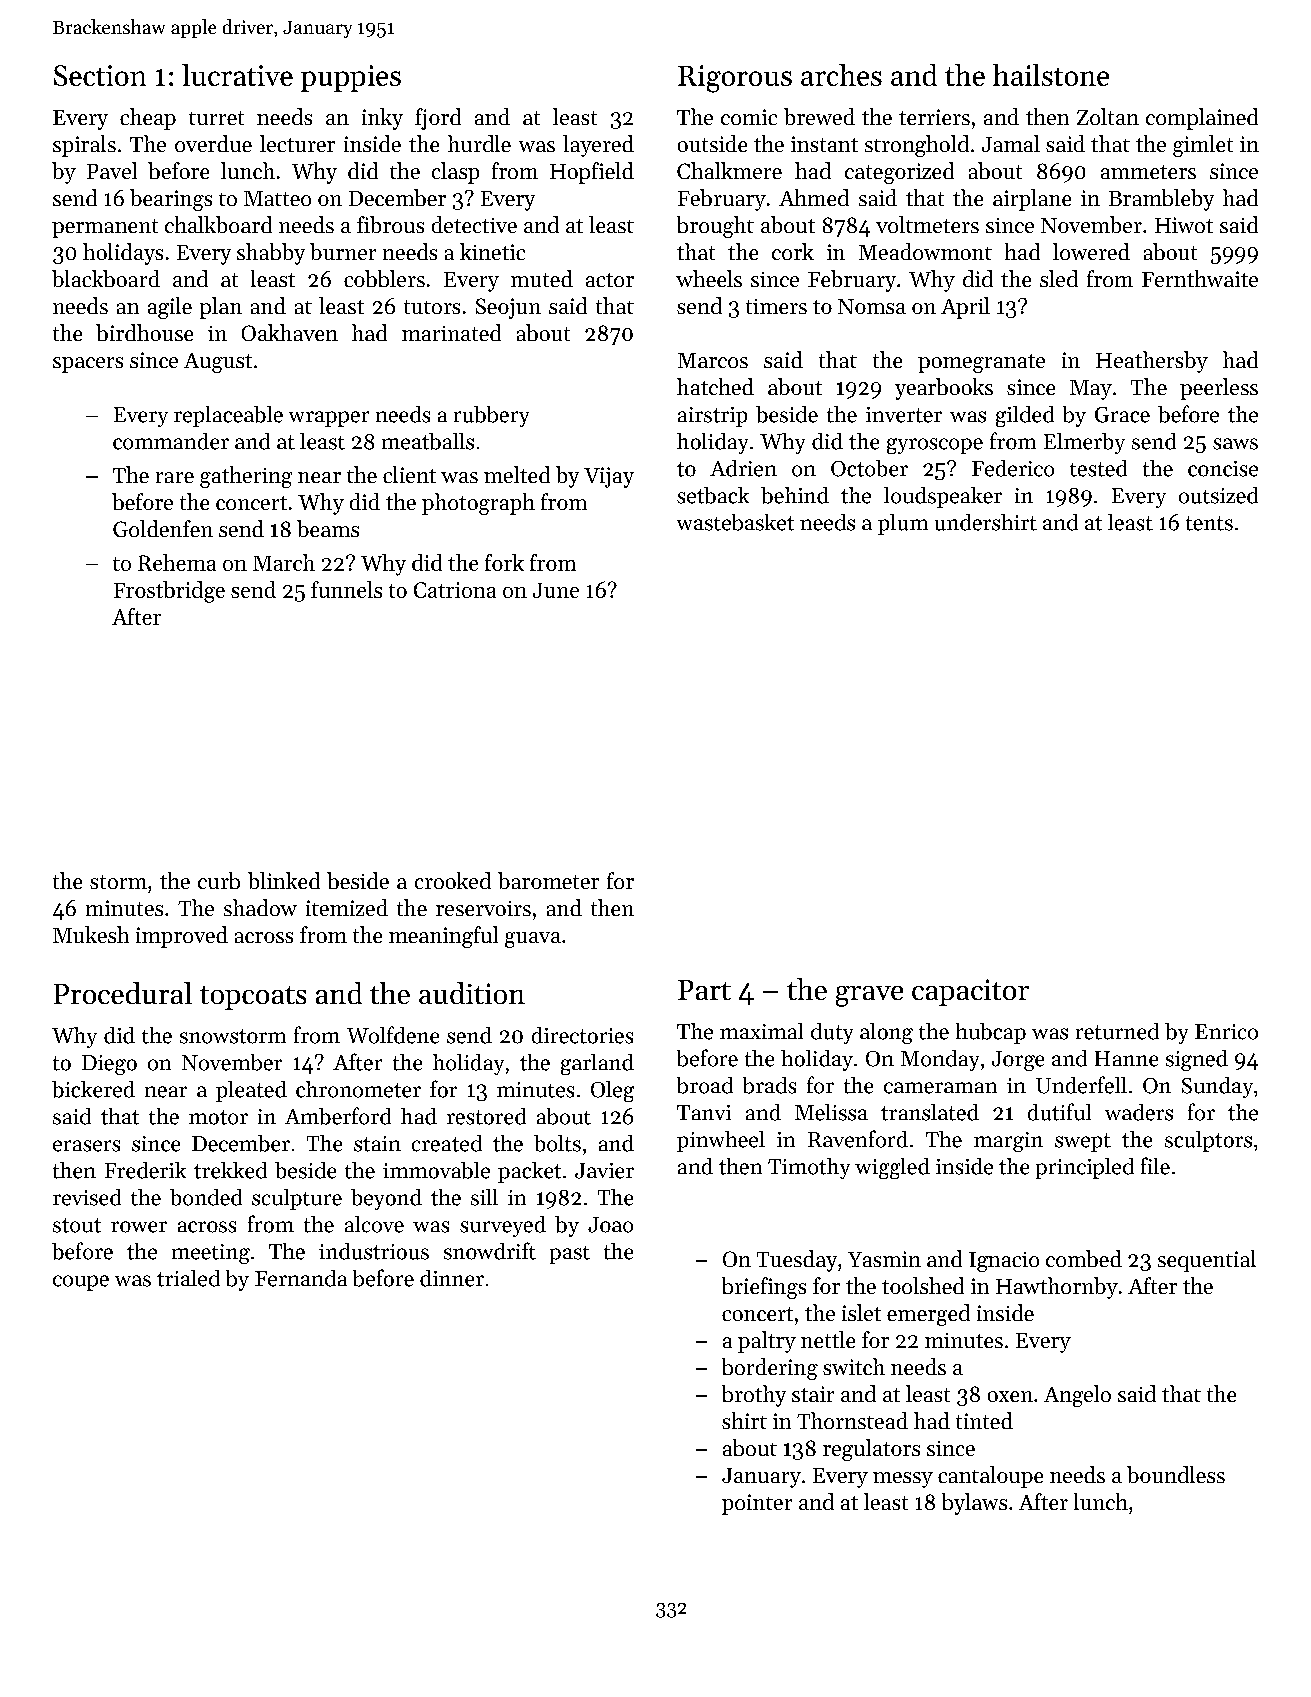 The width and height of the screenshot is (1311, 1697). I want to click on Section, so click(100, 75).
